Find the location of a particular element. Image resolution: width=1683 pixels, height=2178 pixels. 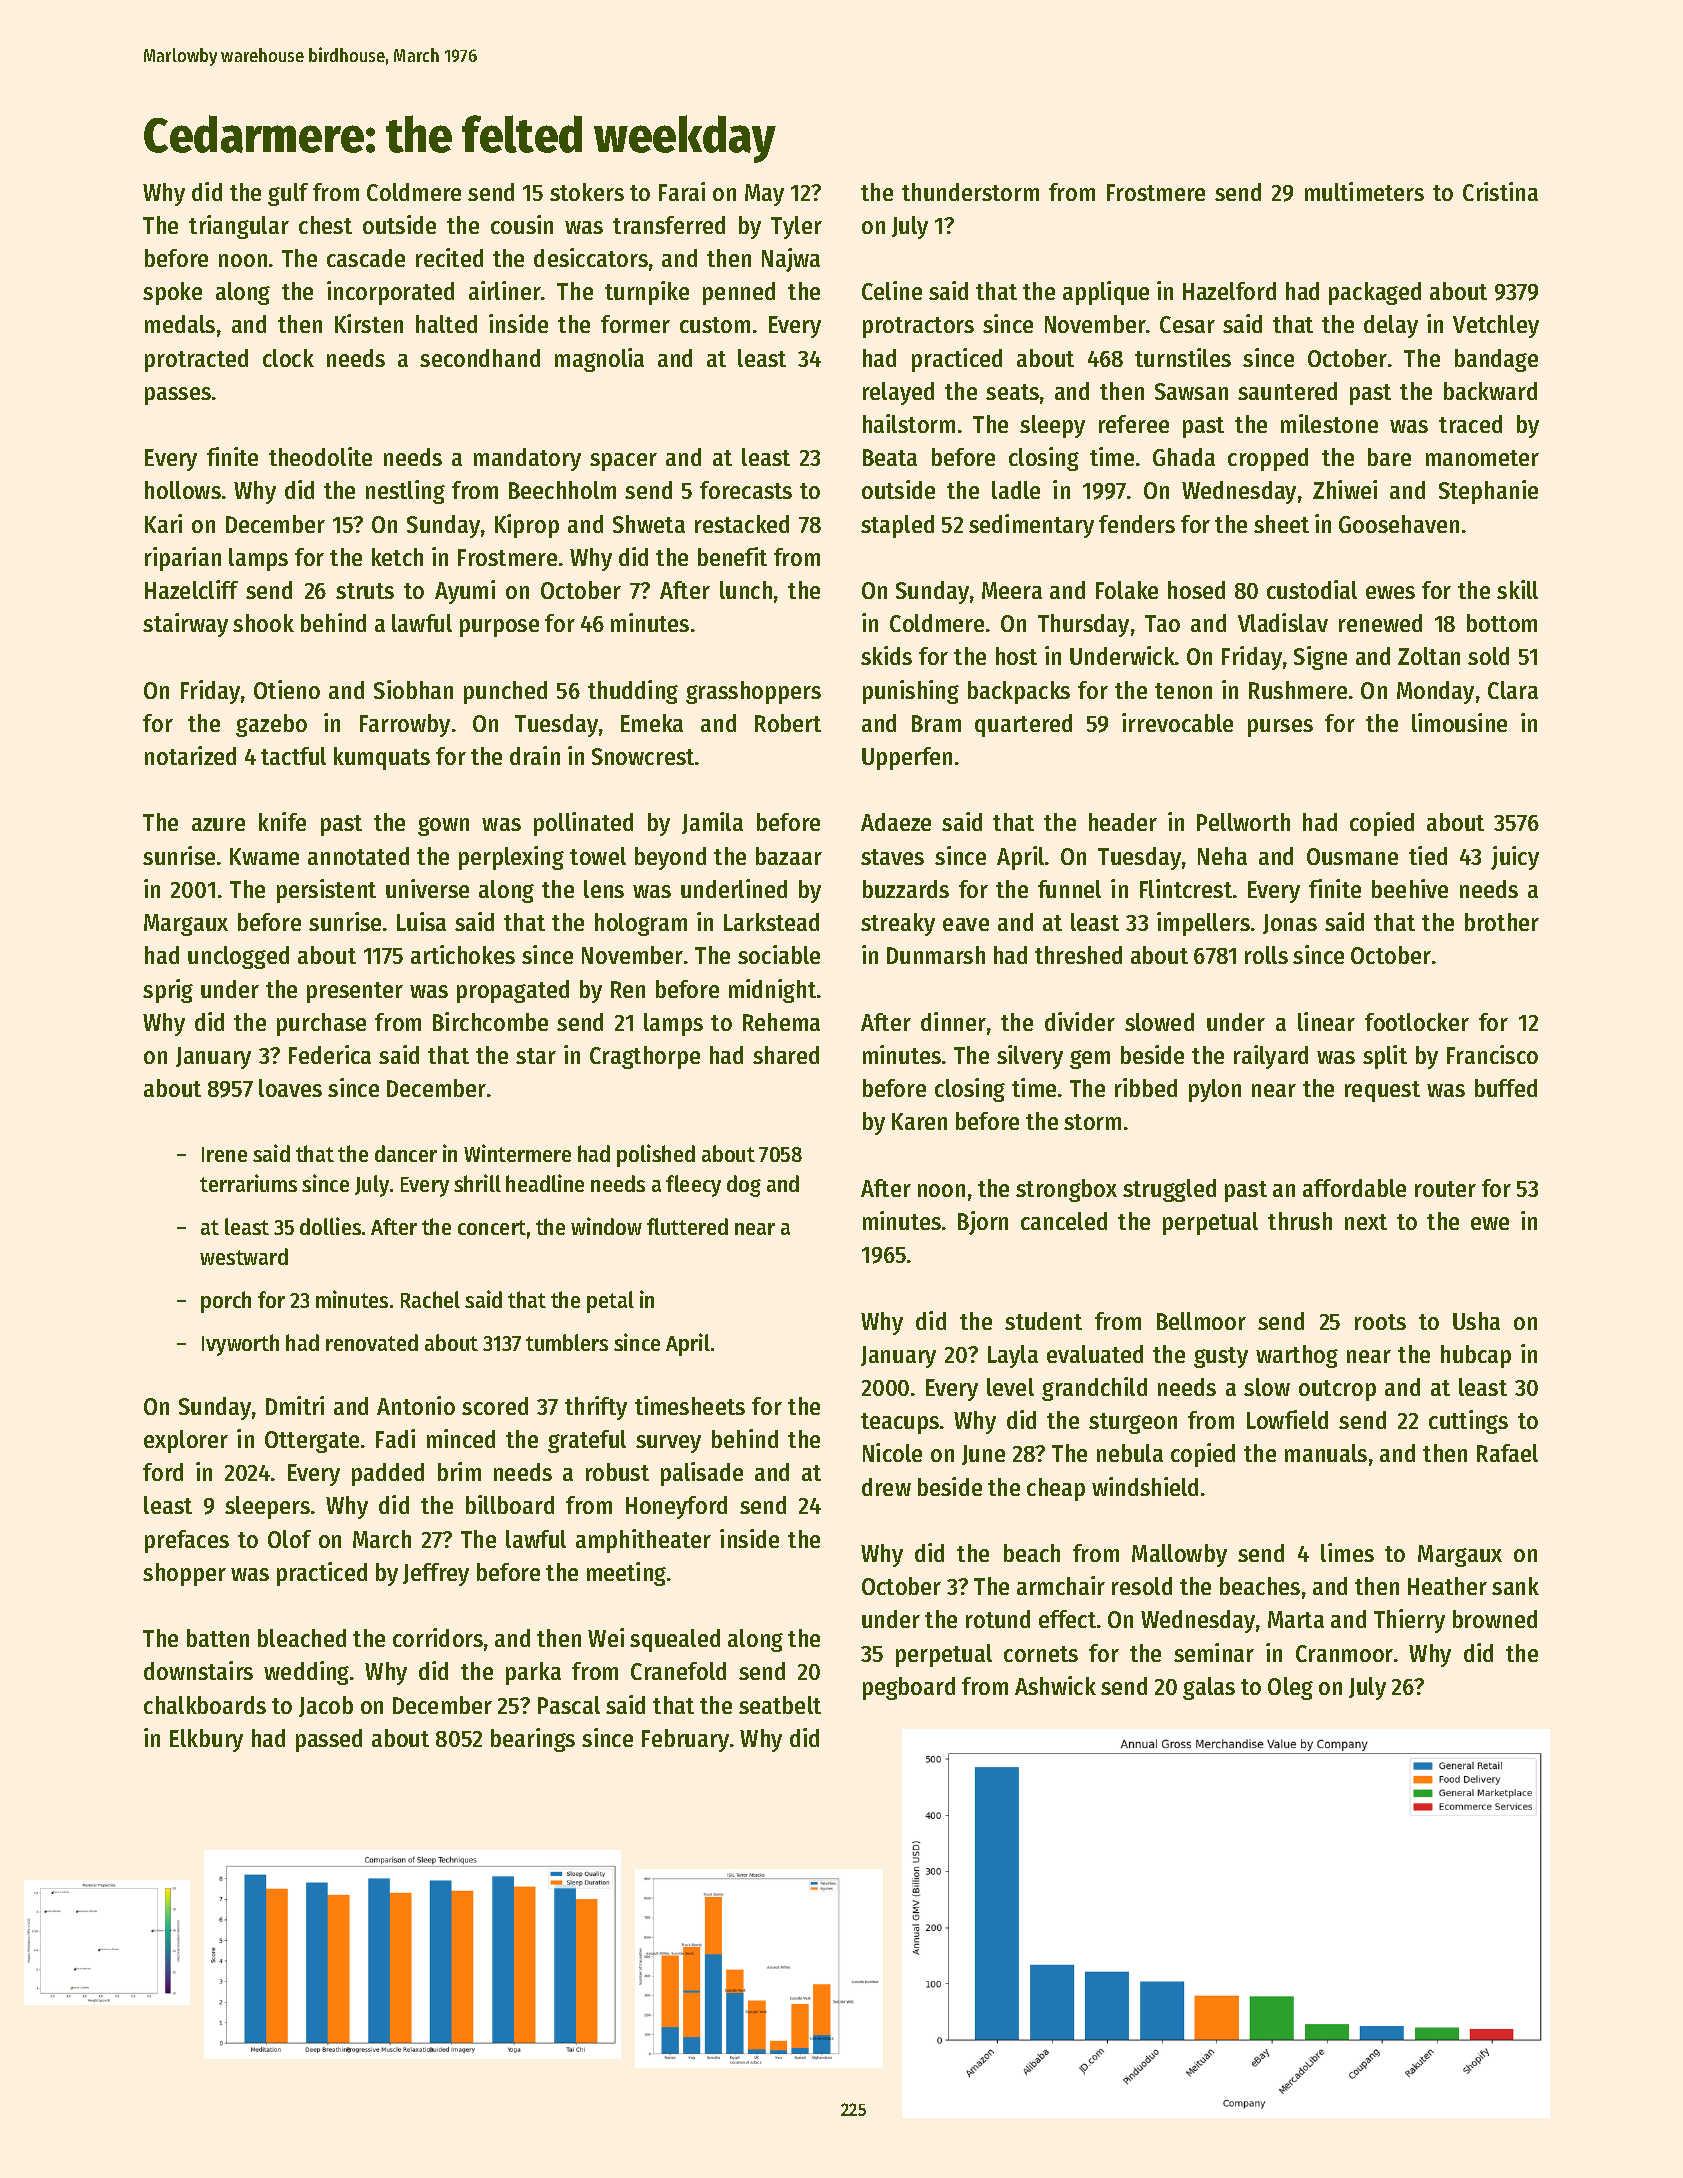

Jacob is located at coordinates (326, 1706).
